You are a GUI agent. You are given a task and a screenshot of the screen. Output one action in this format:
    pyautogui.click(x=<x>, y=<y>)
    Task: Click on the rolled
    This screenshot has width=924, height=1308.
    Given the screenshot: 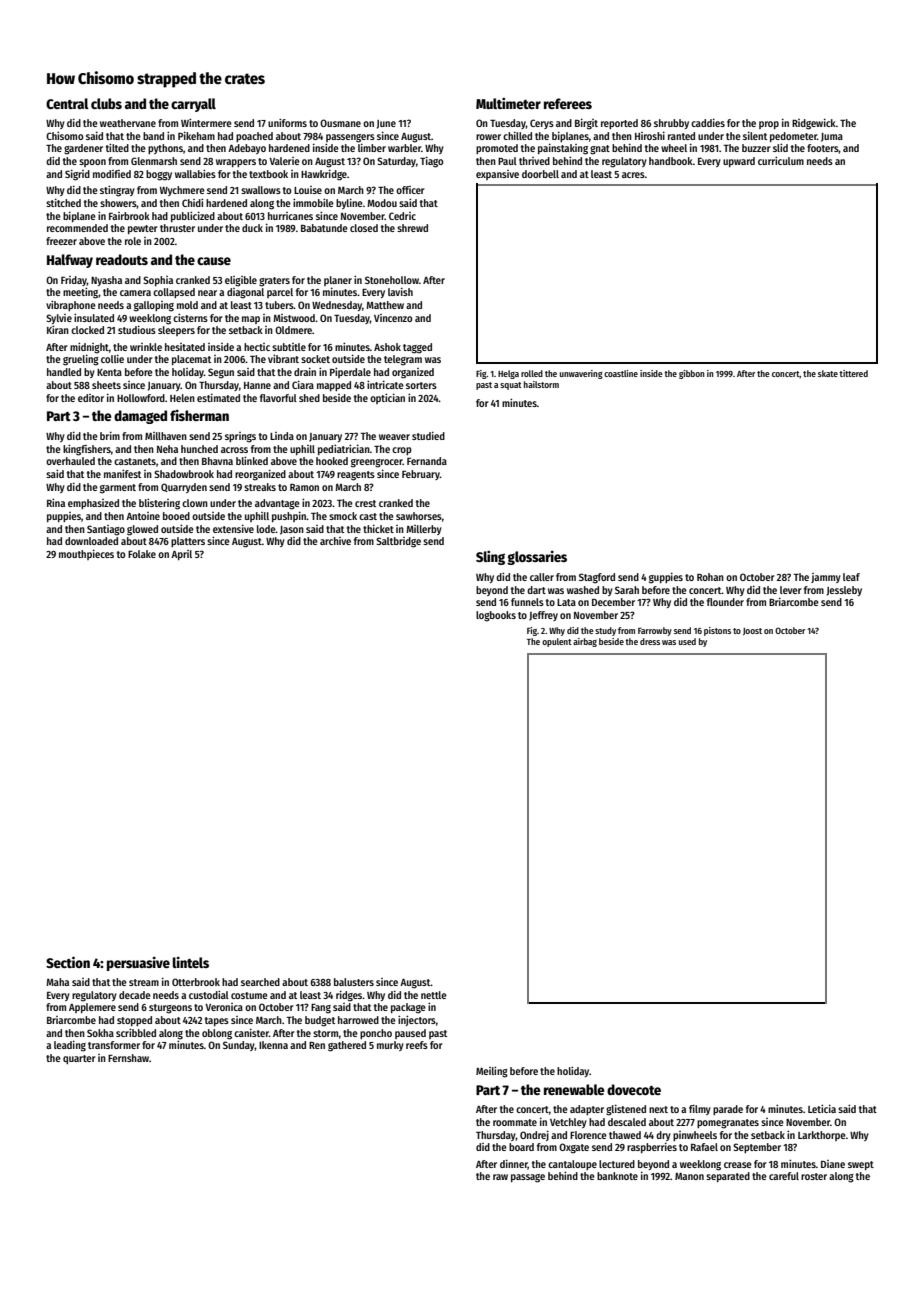 What is the action you would take?
    pyautogui.click(x=532, y=373)
